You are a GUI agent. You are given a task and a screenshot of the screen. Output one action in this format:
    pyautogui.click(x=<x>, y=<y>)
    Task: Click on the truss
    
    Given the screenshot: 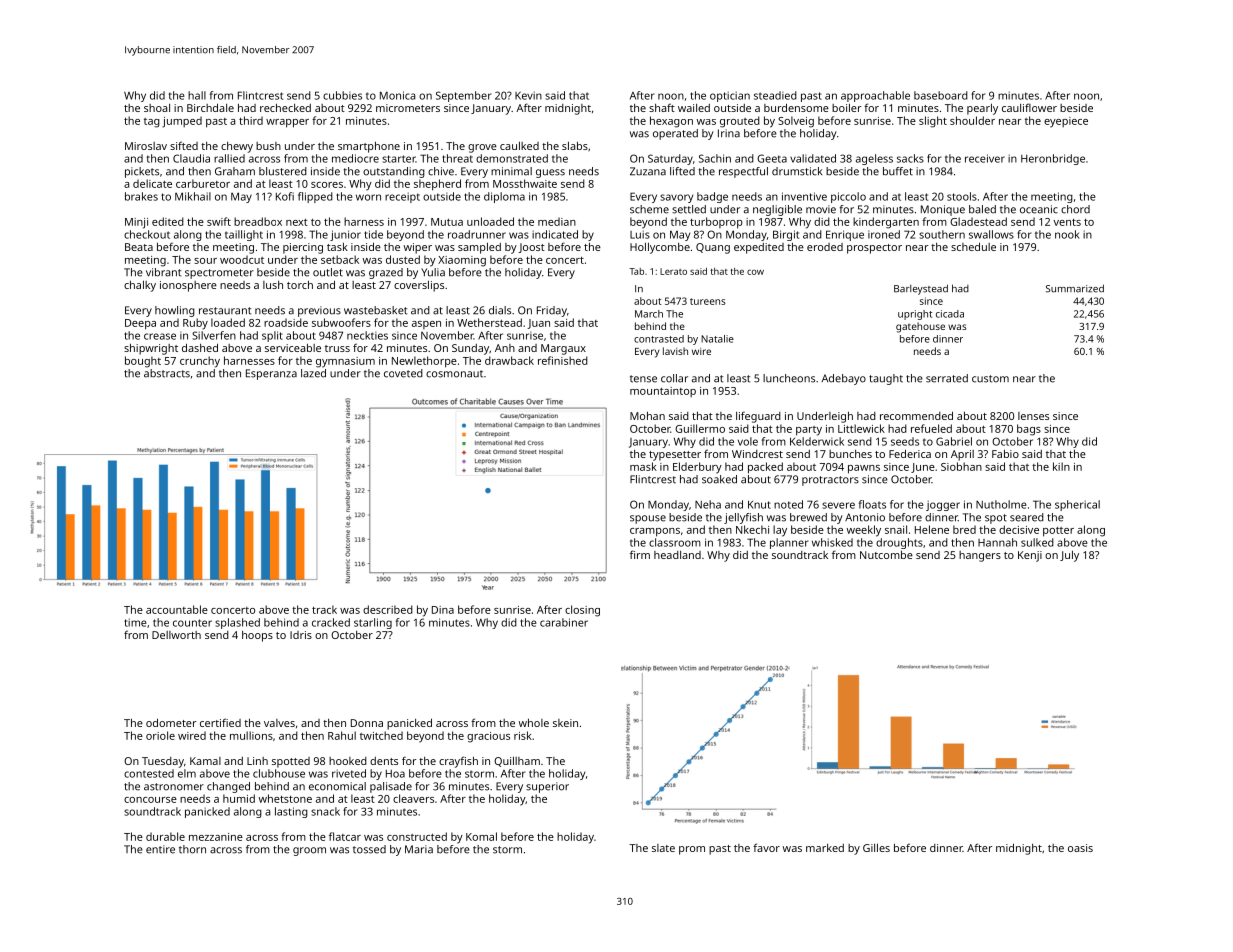 What is the action you would take?
    pyautogui.click(x=337, y=348)
